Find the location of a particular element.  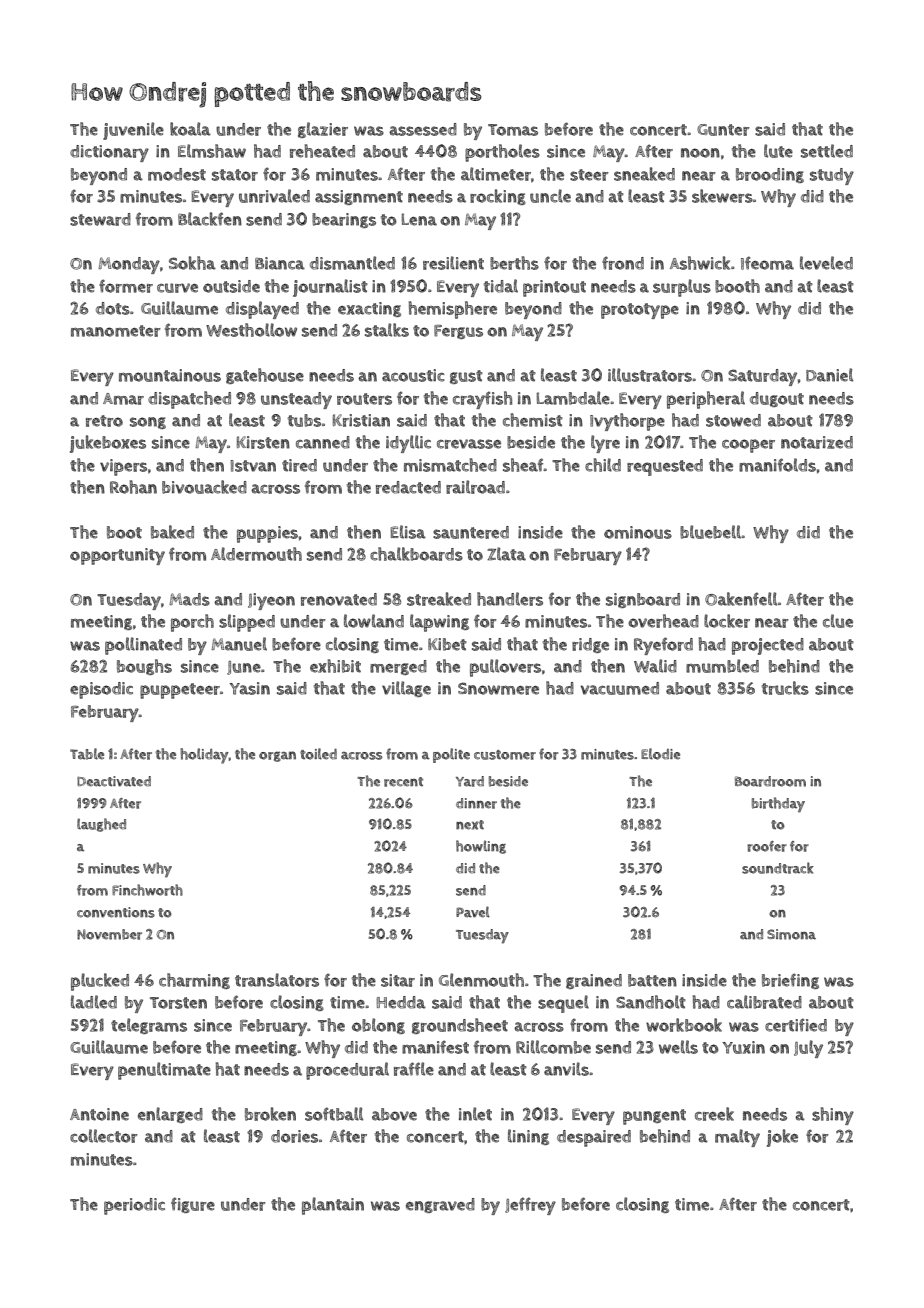

Zlata is located at coordinates (506, 554).
